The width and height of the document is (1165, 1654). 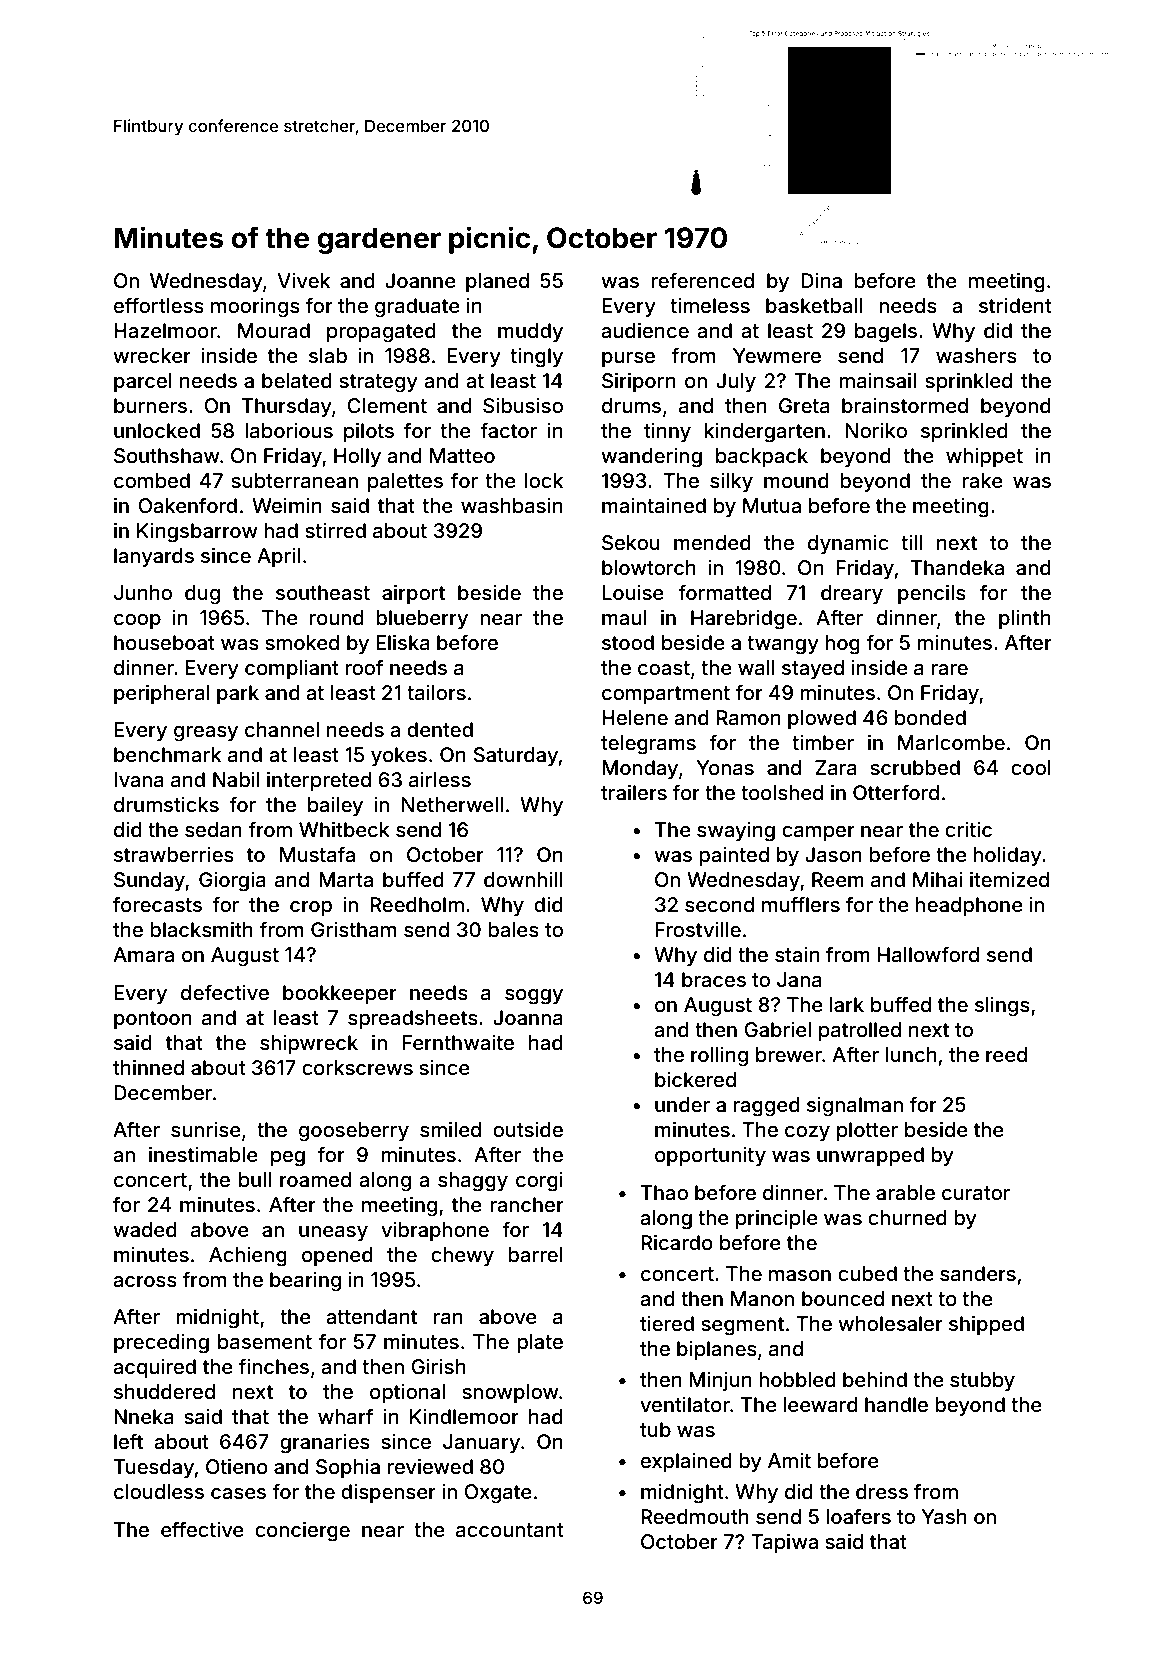 I want to click on wharf, so click(x=346, y=1416).
